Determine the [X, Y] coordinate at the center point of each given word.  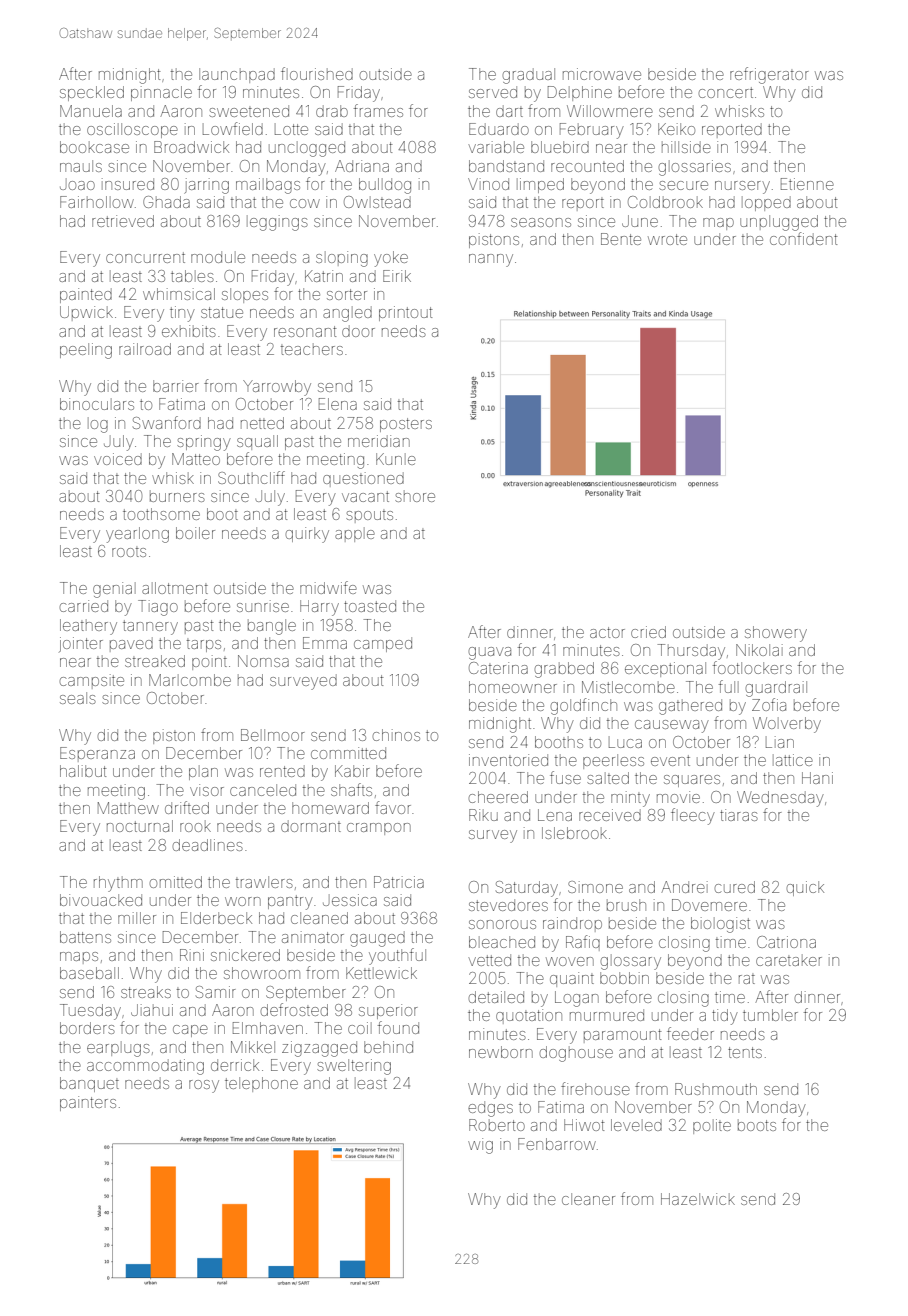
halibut [83, 771]
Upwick [86, 313]
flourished [317, 73]
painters [88, 1103]
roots [129, 552]
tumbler [770, 1015]
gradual [529, 76]
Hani [817, 778]
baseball [89, 973]
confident [803, 238]
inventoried [508, 760]
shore [415, 496]
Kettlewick [381, 973]
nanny [491, 260]
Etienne [807, 184]
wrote [667, 239]
